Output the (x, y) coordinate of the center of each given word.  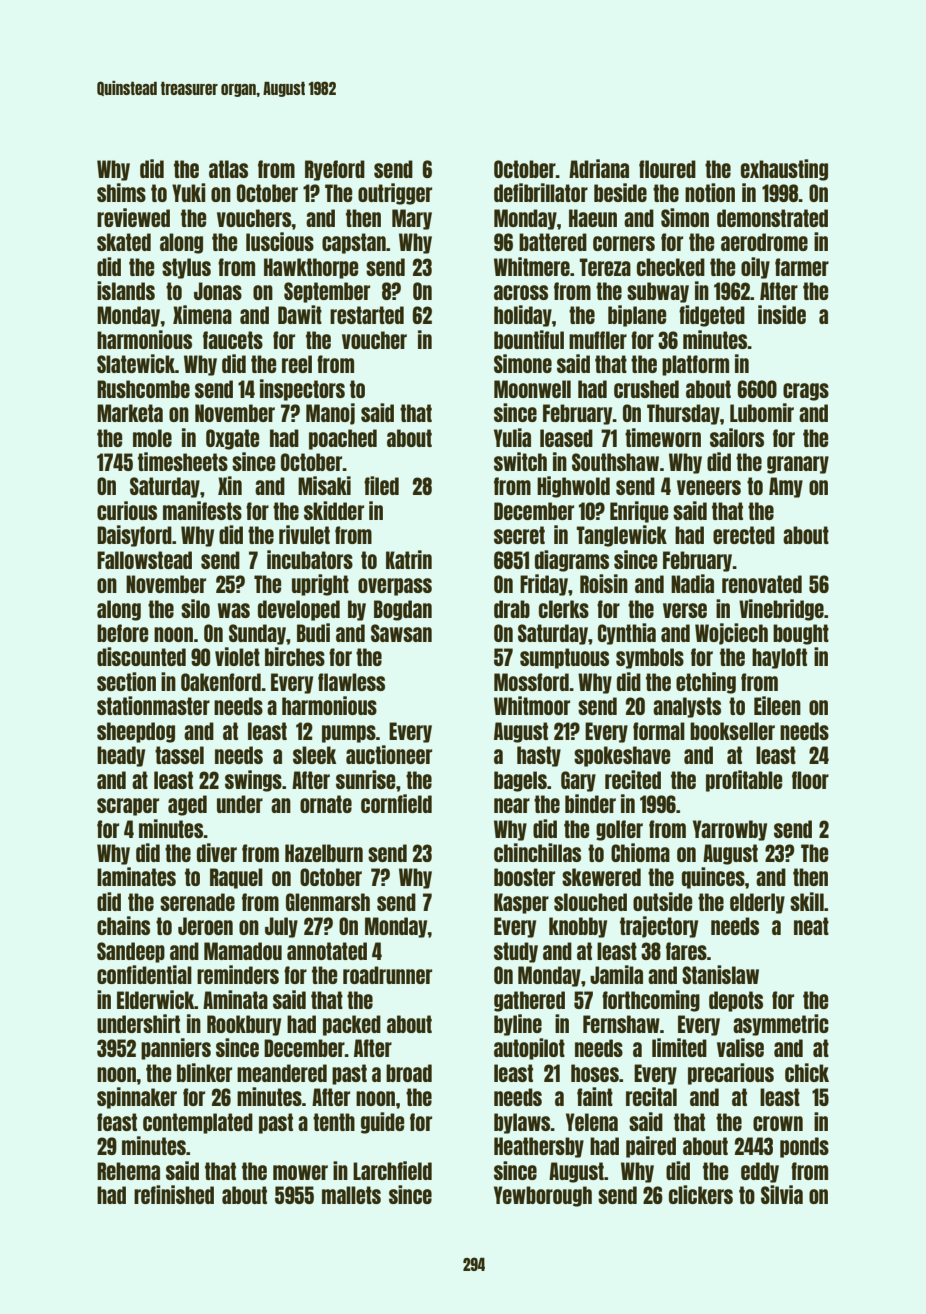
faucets (233, 340)
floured (667, 169)
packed (352, 1025)
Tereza (605, 267)
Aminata (235, 999)
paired (651, 1147)
